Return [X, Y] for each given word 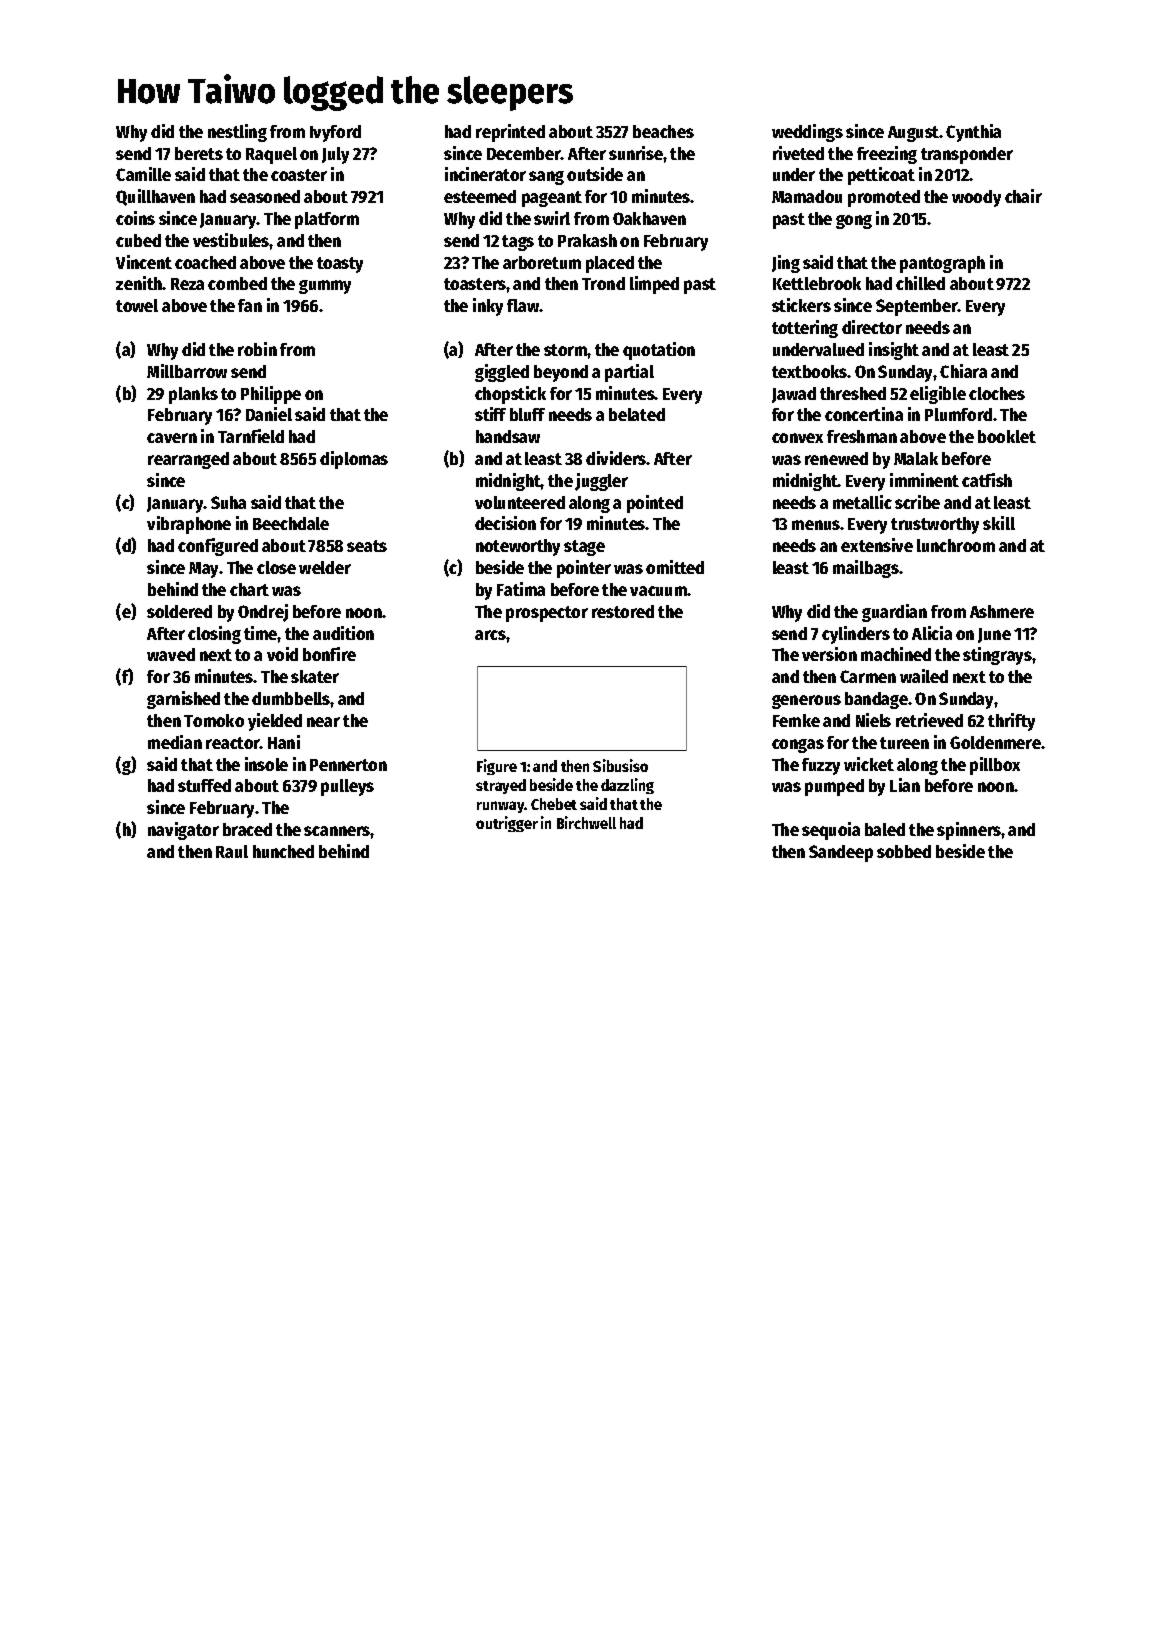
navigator [183, 831]
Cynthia [973, 133]
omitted [675, 567]
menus [816, 525]
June [994, 635]
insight [894, 351]
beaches [663, 131]
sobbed [904, 851]
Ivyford [335, 133]
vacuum [658, 591]
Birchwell [586, 822]
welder [325, 567]
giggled [502, 373]
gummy [325, 287]
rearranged [188, 460]
